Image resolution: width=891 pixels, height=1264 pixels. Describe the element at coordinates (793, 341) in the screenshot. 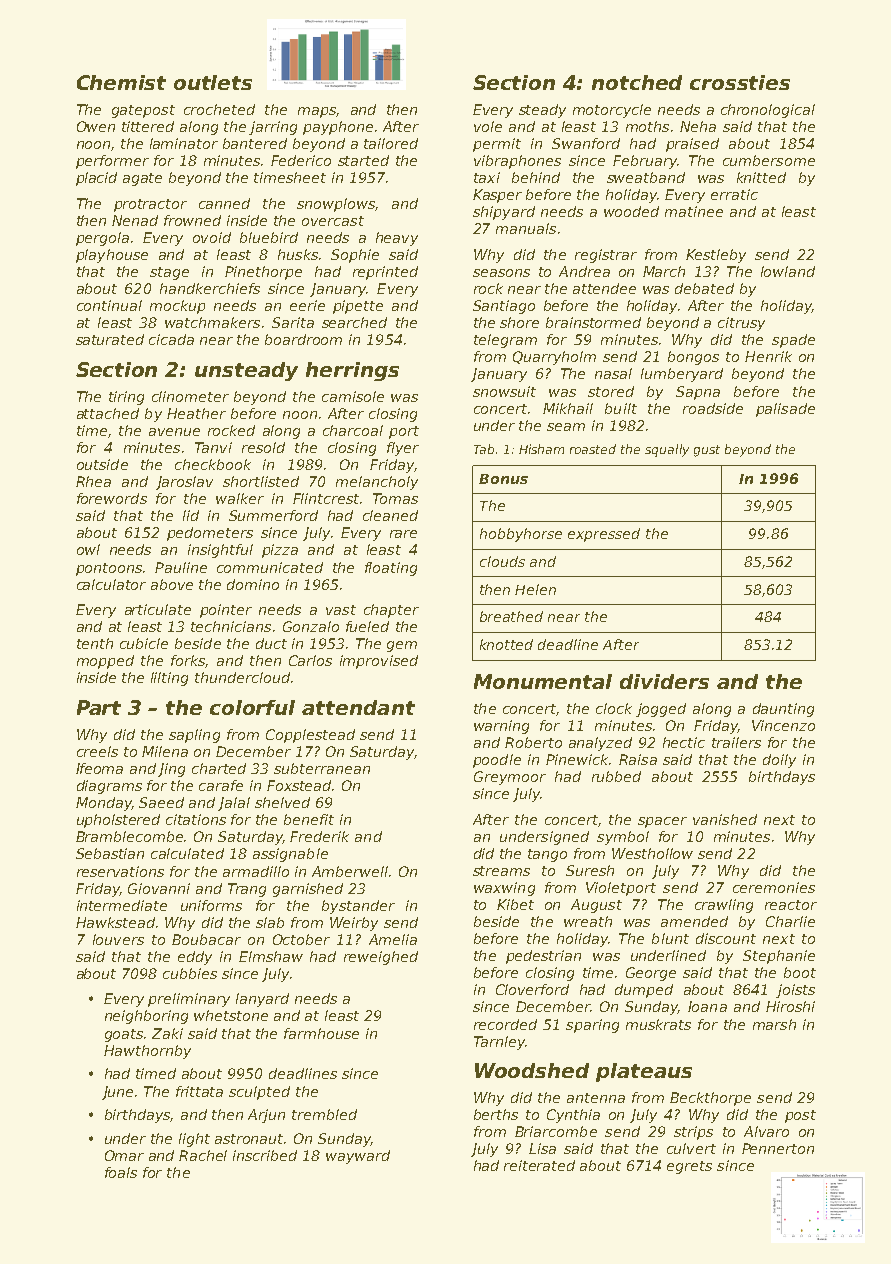

I see `spade` at that location.
